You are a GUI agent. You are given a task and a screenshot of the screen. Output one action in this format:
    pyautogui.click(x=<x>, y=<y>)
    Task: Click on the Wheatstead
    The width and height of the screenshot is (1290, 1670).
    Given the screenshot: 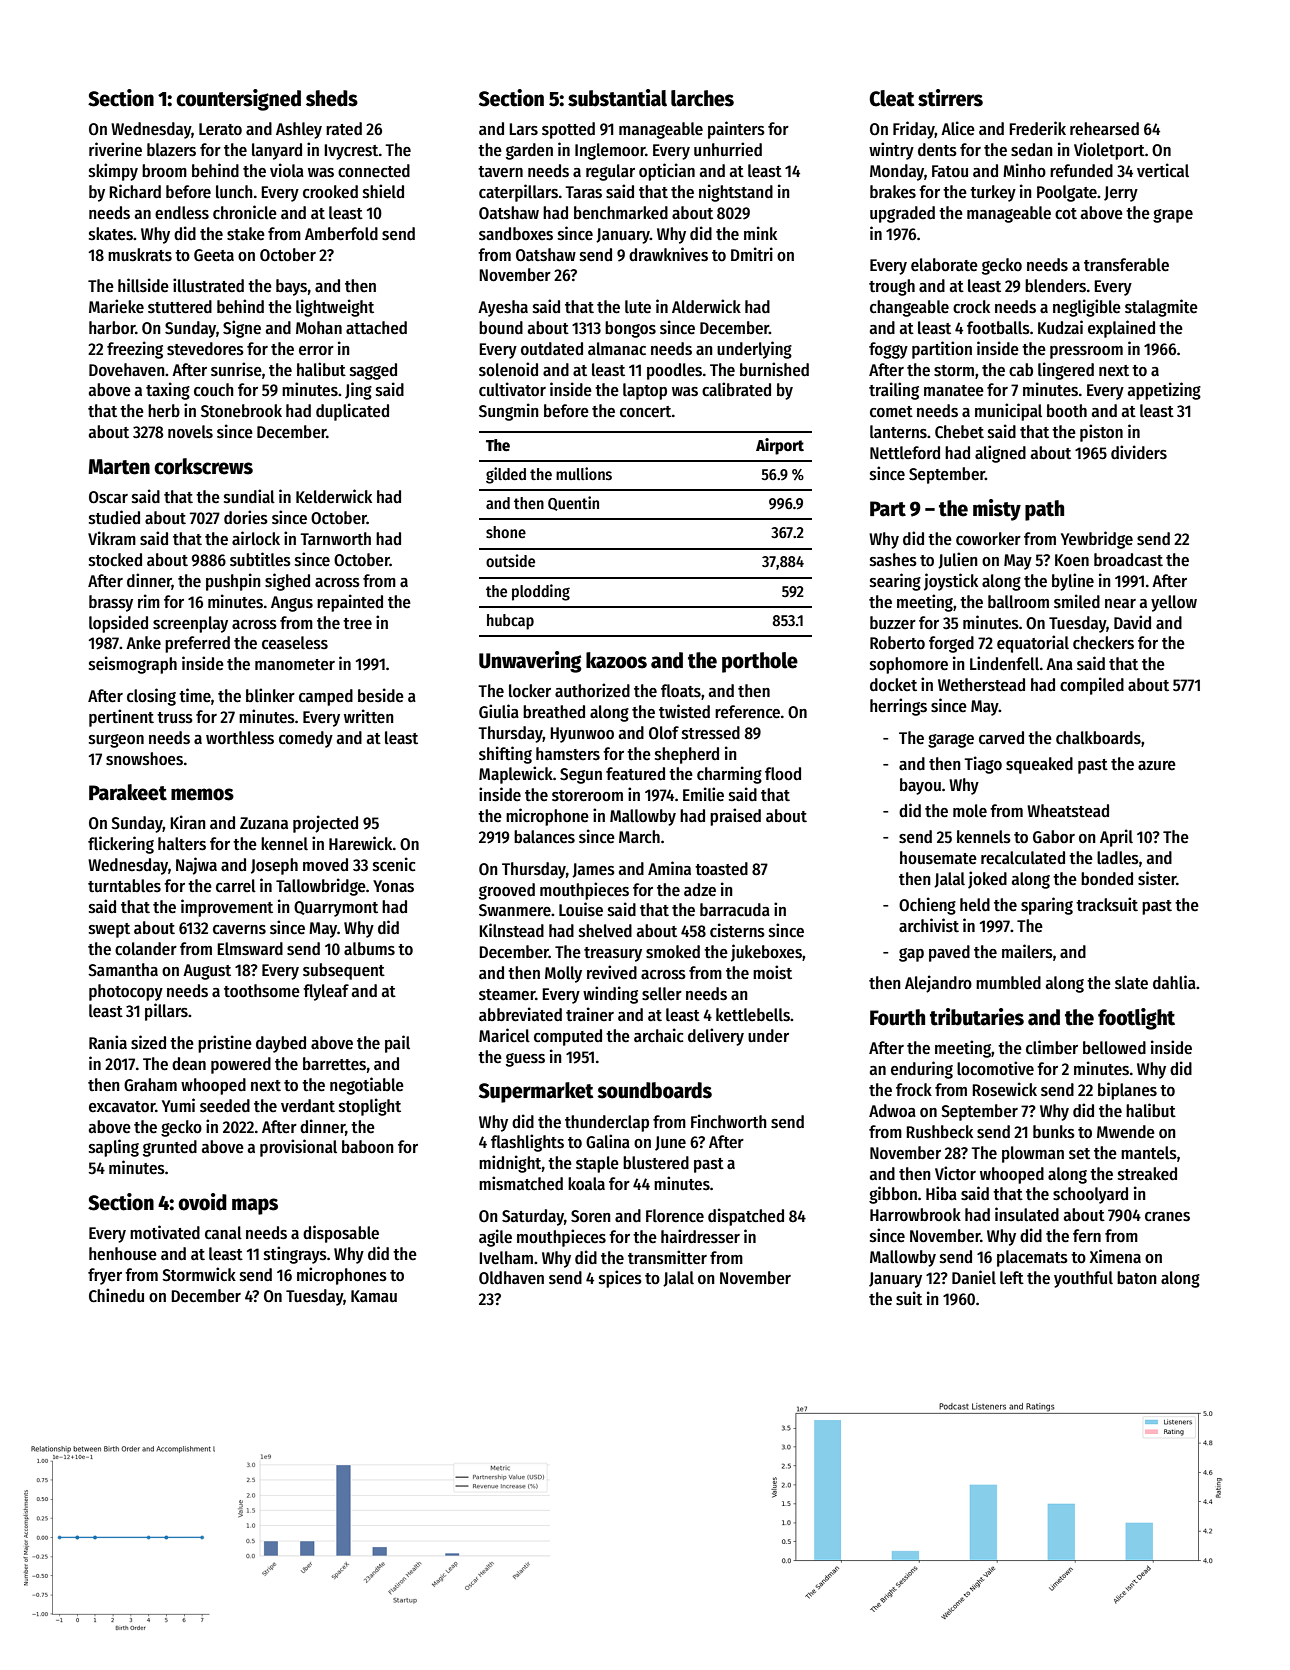 What is the action you would take?
    pyautogui.click(x=1068, y=811)
